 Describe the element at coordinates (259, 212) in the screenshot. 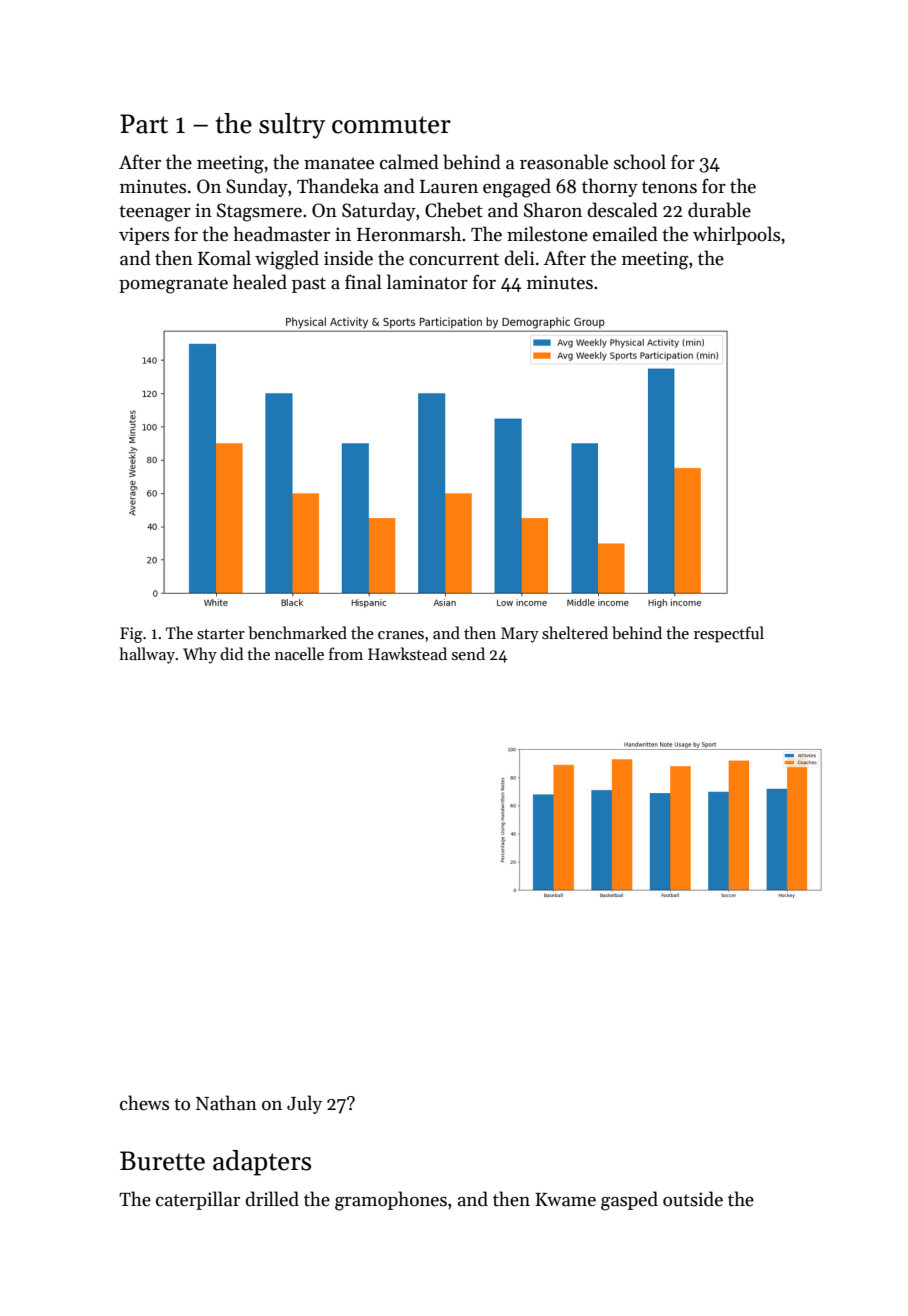

I see `Stagsmere` at that location.
